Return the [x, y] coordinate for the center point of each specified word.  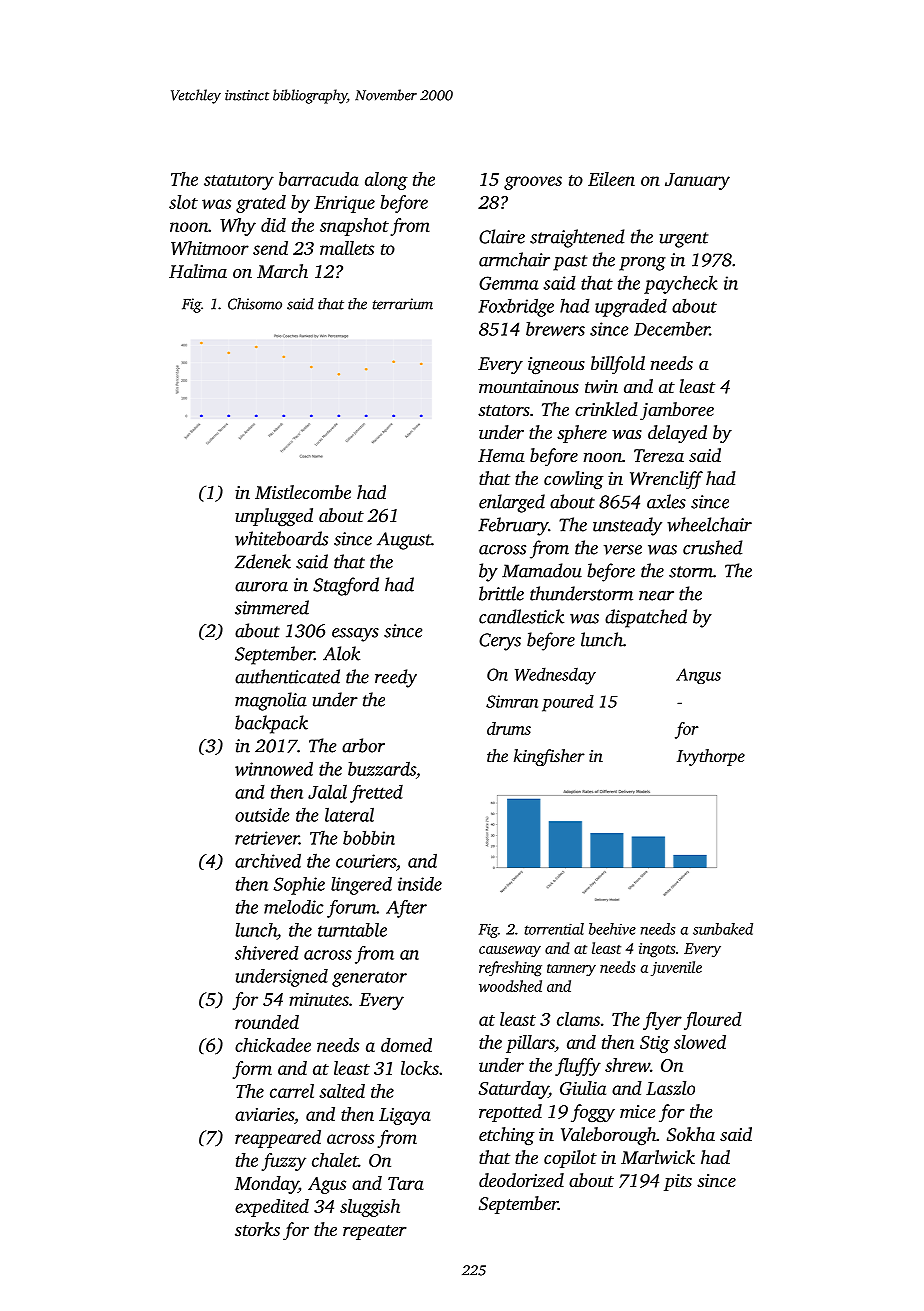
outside [262, 815]
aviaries [264, 1114]
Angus [698, 676]
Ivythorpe [711, 757]
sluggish [370, 1208]
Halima [198, 271]
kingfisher [549, 757]
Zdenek [263, 561]
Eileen [611, 179]
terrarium [403, 304]
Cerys [500, 642]
